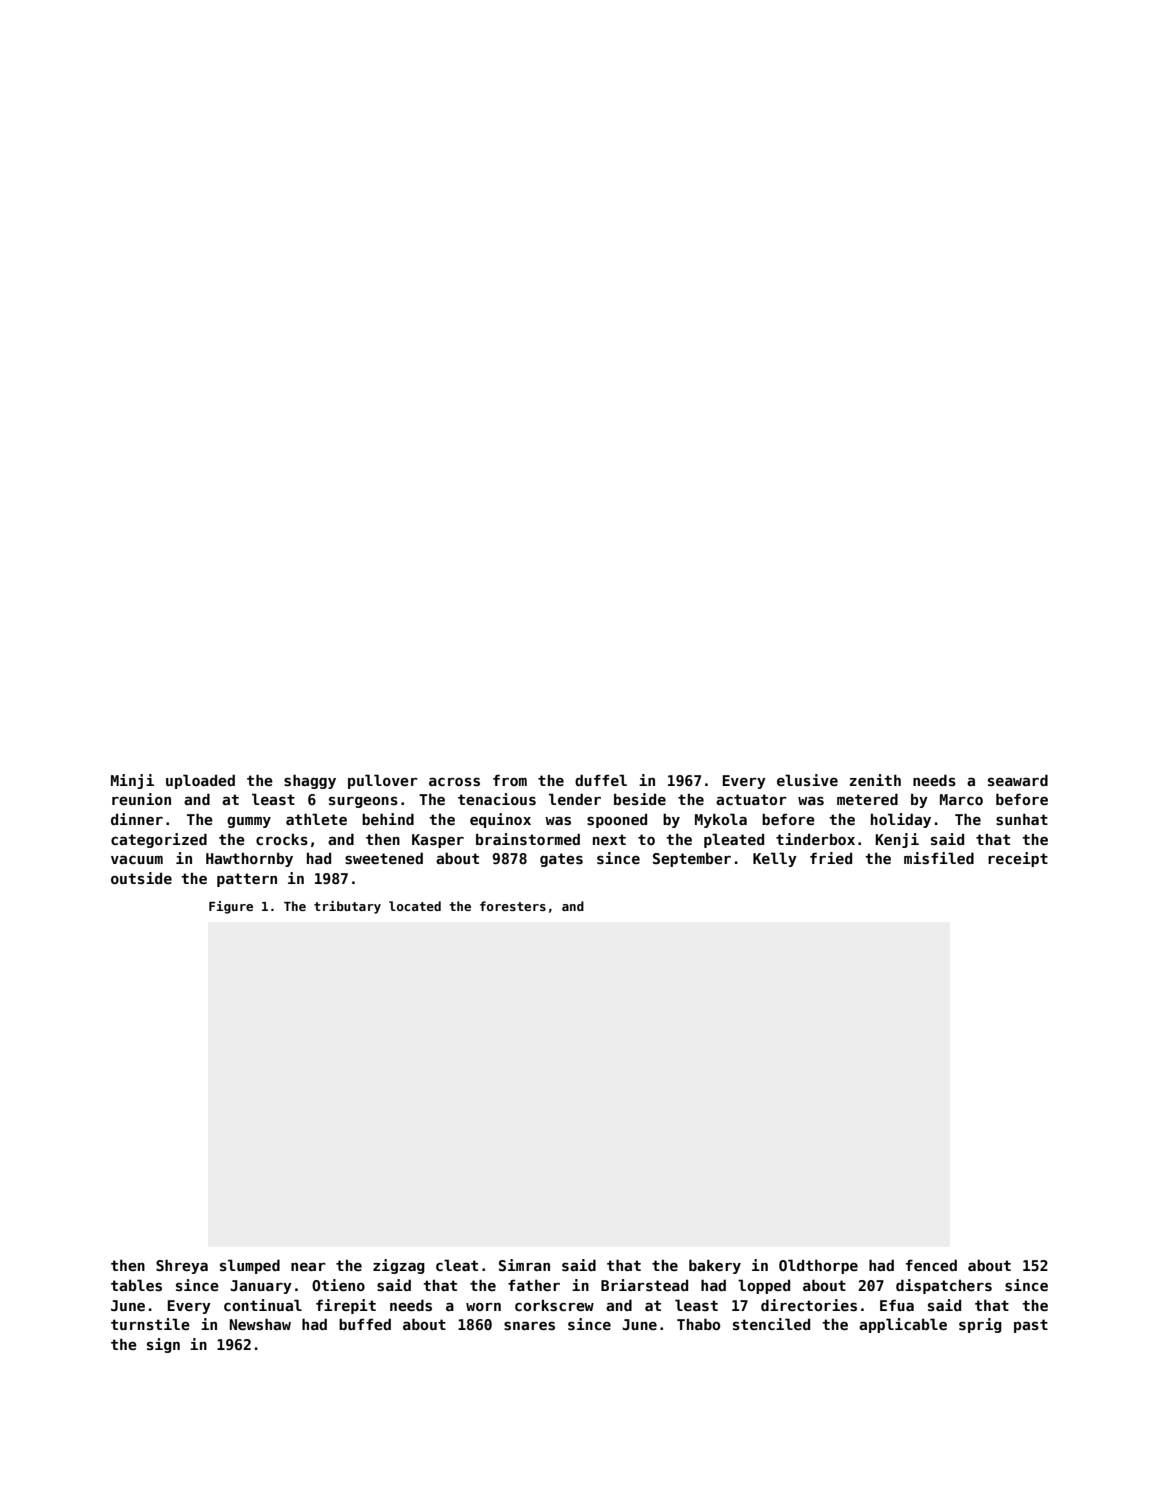 The image size is (1159, 1500). I want to click on foresters, so click(513, 906).
